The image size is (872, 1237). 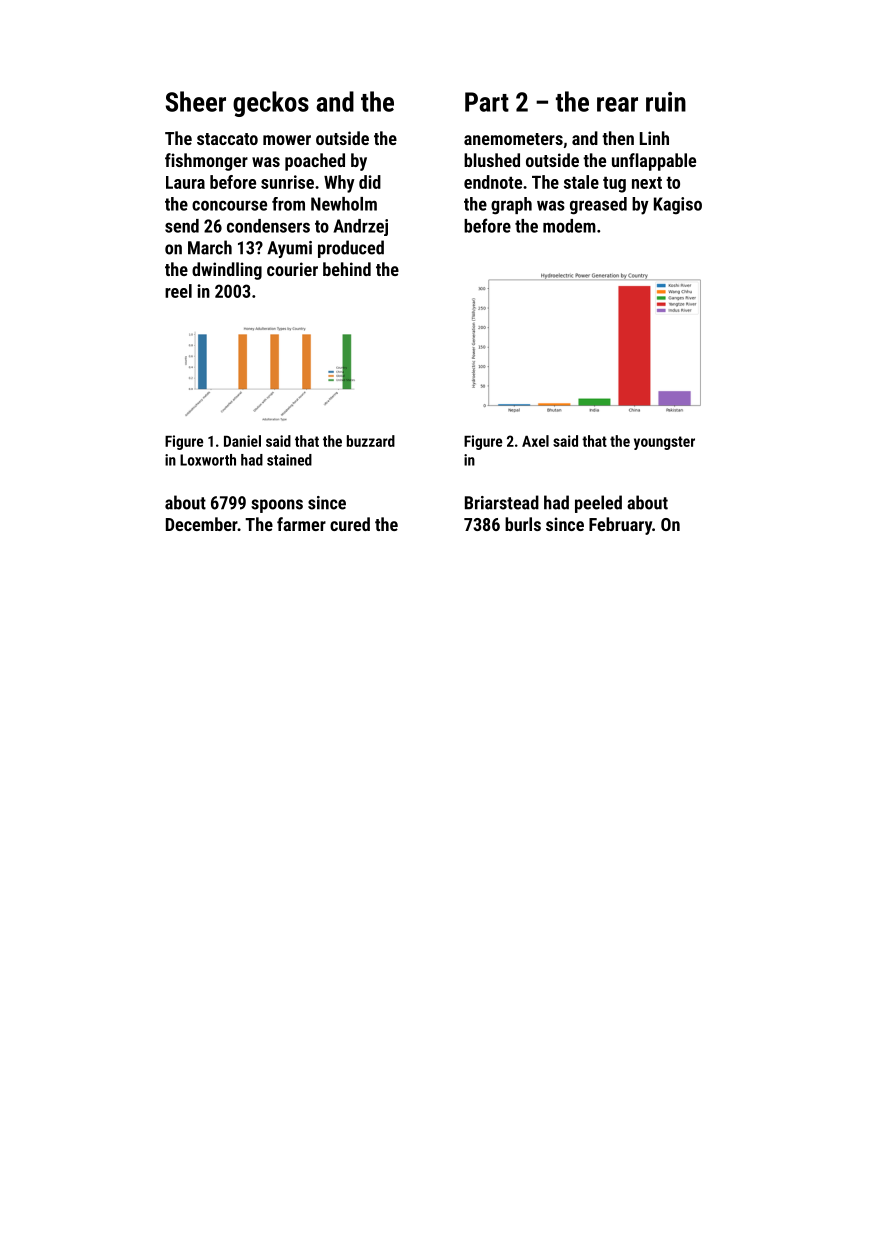 What do you see at coordinates (347, 269) in the page?
I see `behind` at bounding box center [347, 269].
